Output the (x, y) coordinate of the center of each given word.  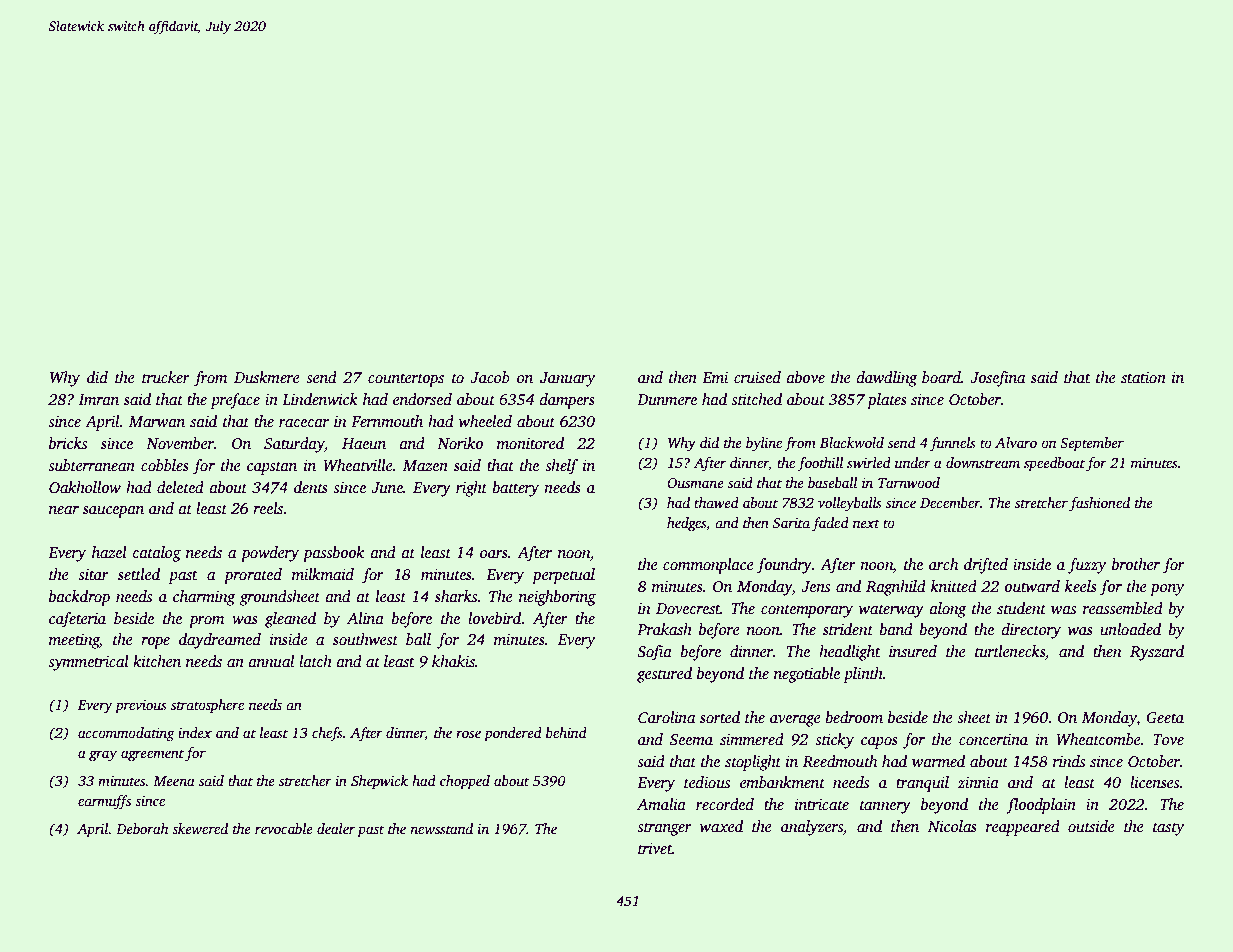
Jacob (490, 377)
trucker (166, 377)
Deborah (142, 828)
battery (515, 489)
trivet (655, 848)
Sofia (654, 653)
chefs (327, 734)
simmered (752, 739)
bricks (68, 443)
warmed (938, 761)
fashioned (1099, 504)
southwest (365, 639)
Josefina (997, 379)
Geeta (1165, 718)
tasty (1168, 829)
